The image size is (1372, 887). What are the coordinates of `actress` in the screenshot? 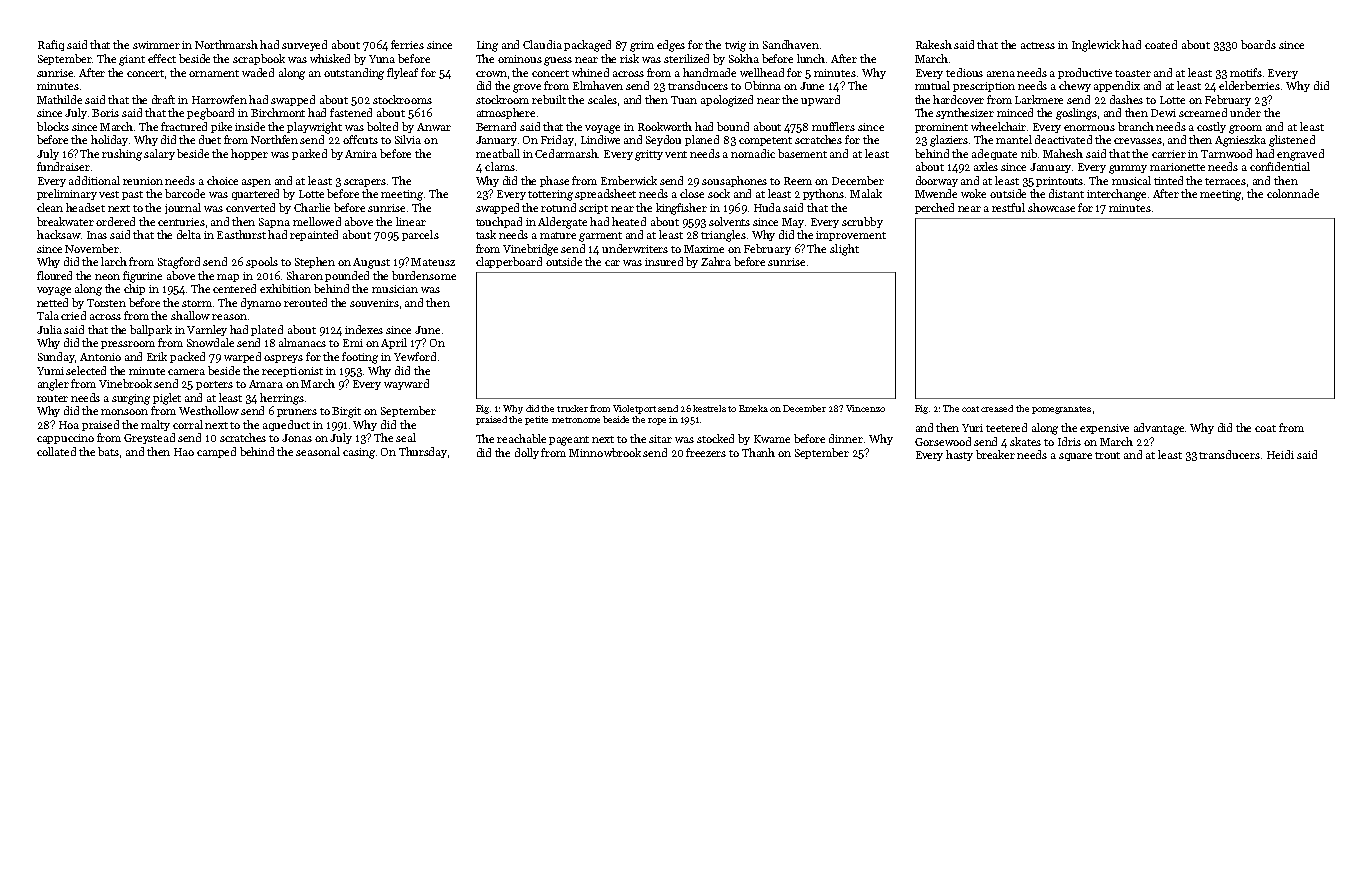 It's located at (1038, 45).
